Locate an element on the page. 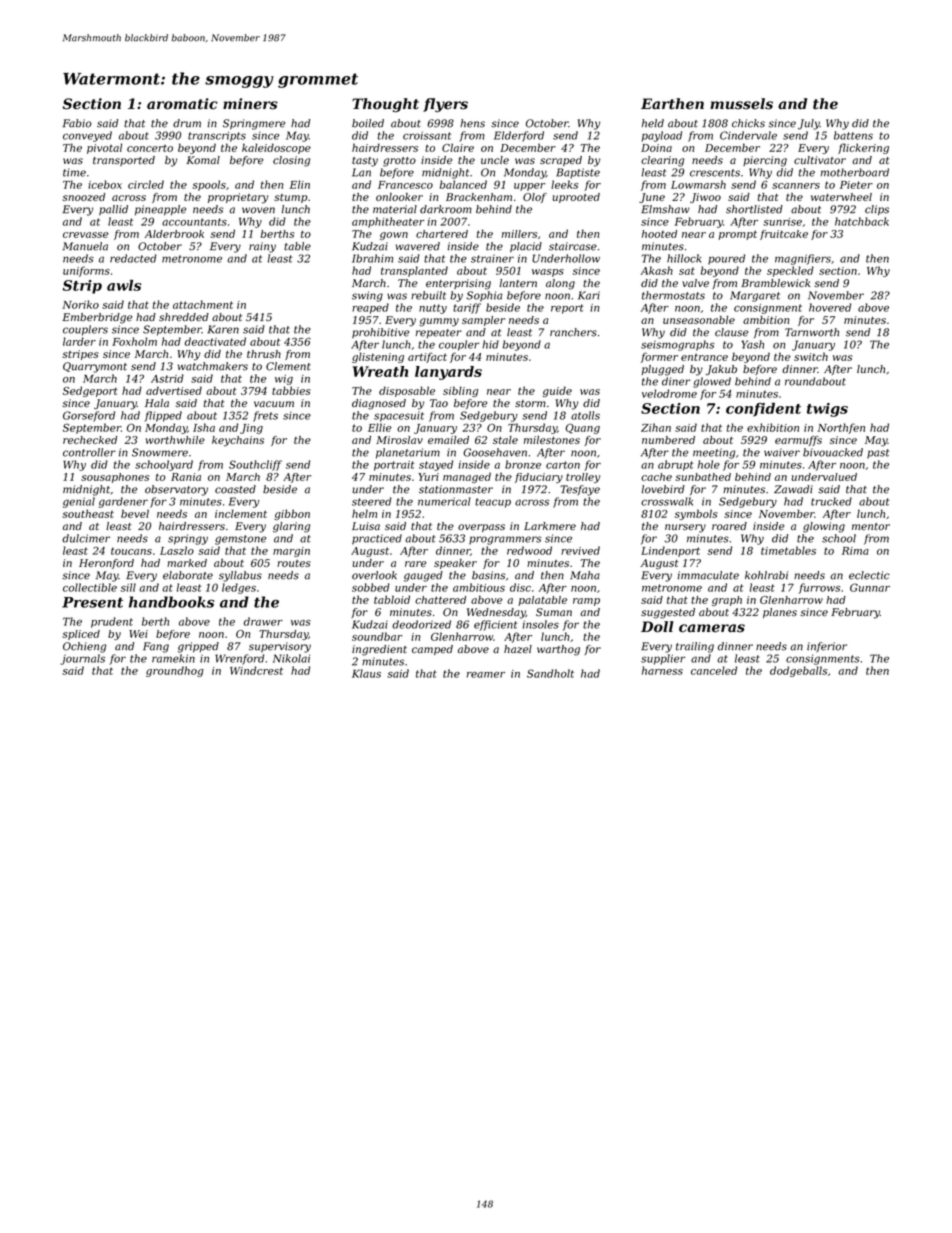  aromatic is located at coordinates (182, 104).
